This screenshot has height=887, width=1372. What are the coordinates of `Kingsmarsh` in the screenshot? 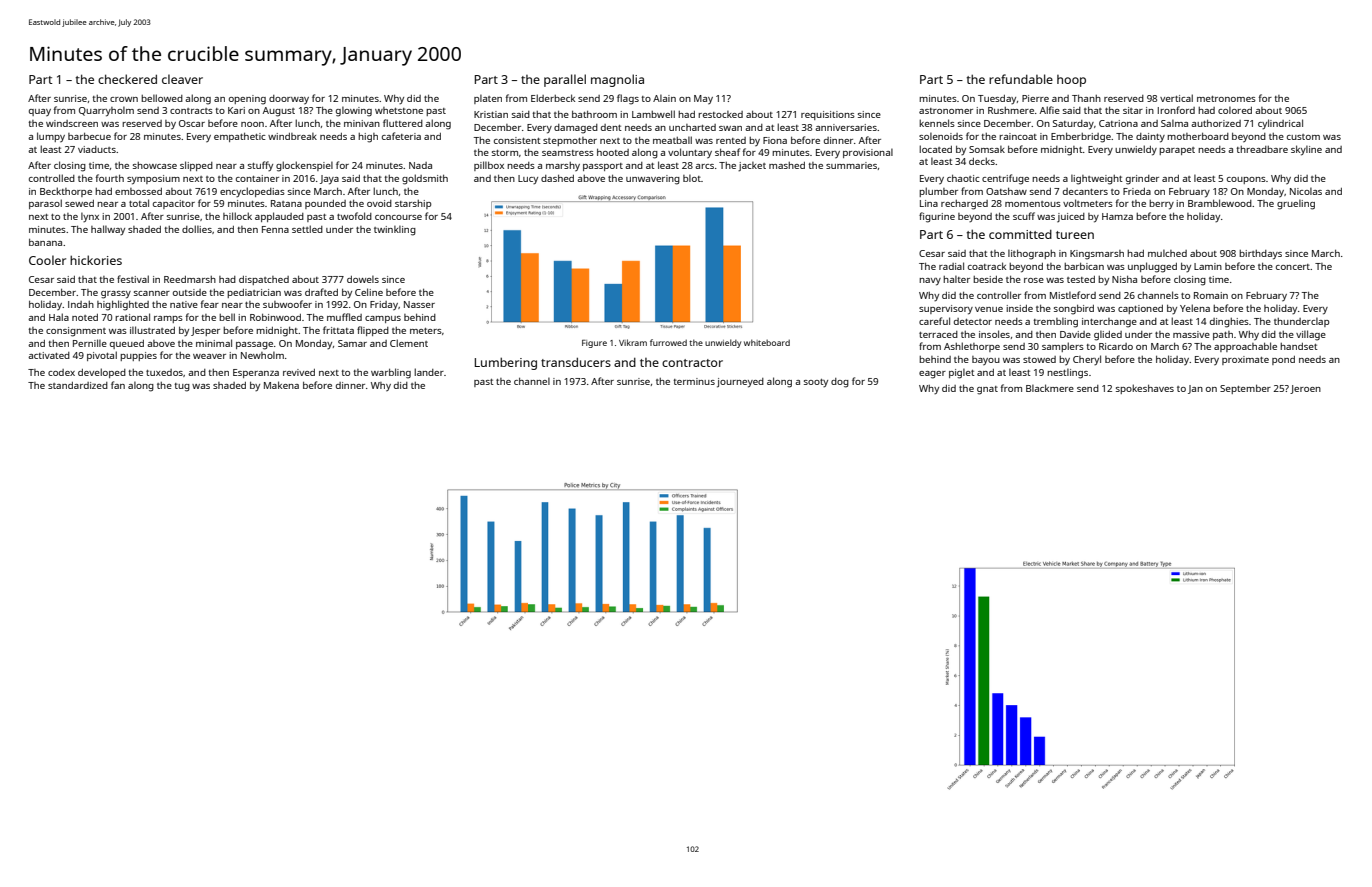 It's located at (1097, 255).
